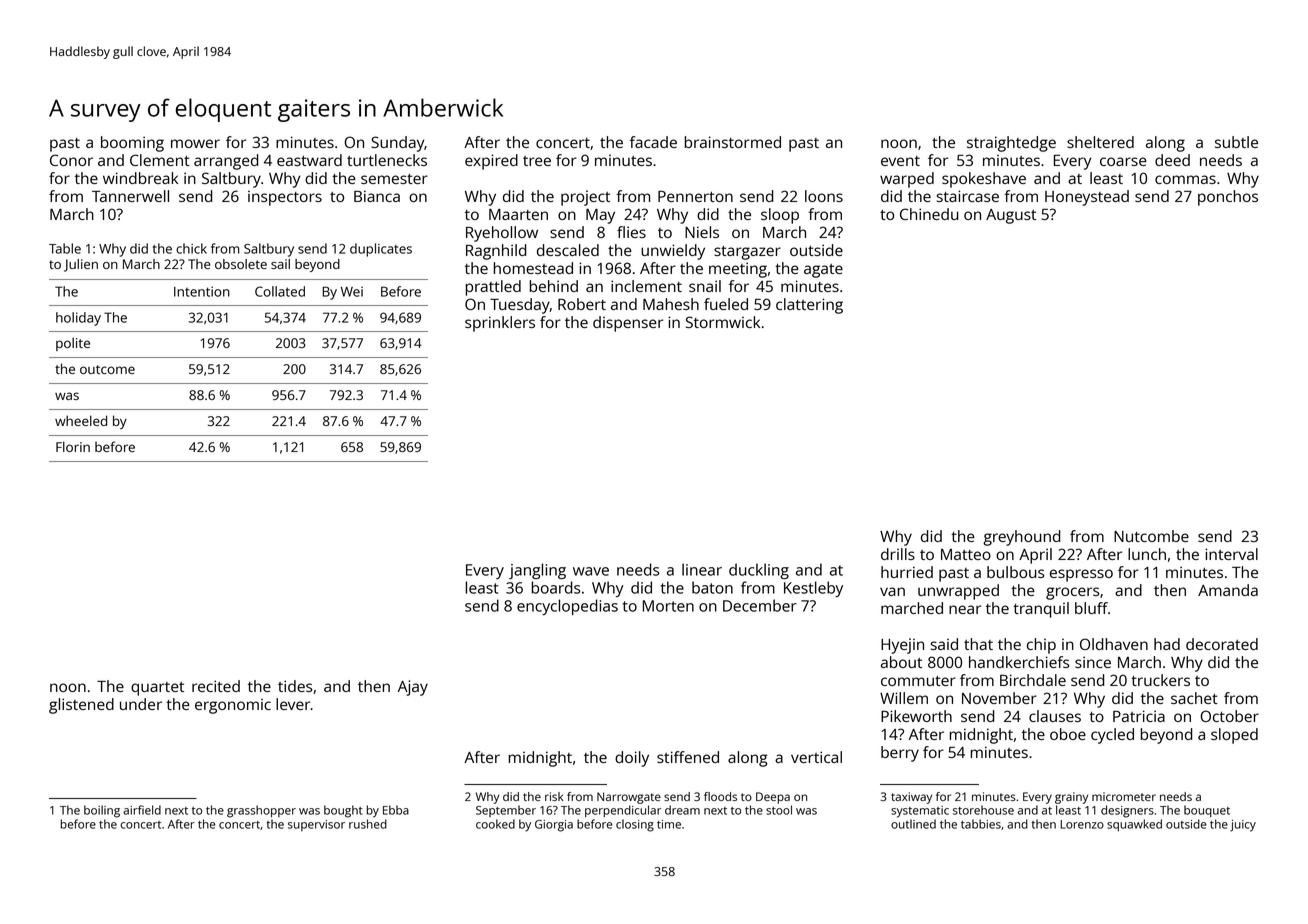  I want to click on Florin, so click(73, 446).
